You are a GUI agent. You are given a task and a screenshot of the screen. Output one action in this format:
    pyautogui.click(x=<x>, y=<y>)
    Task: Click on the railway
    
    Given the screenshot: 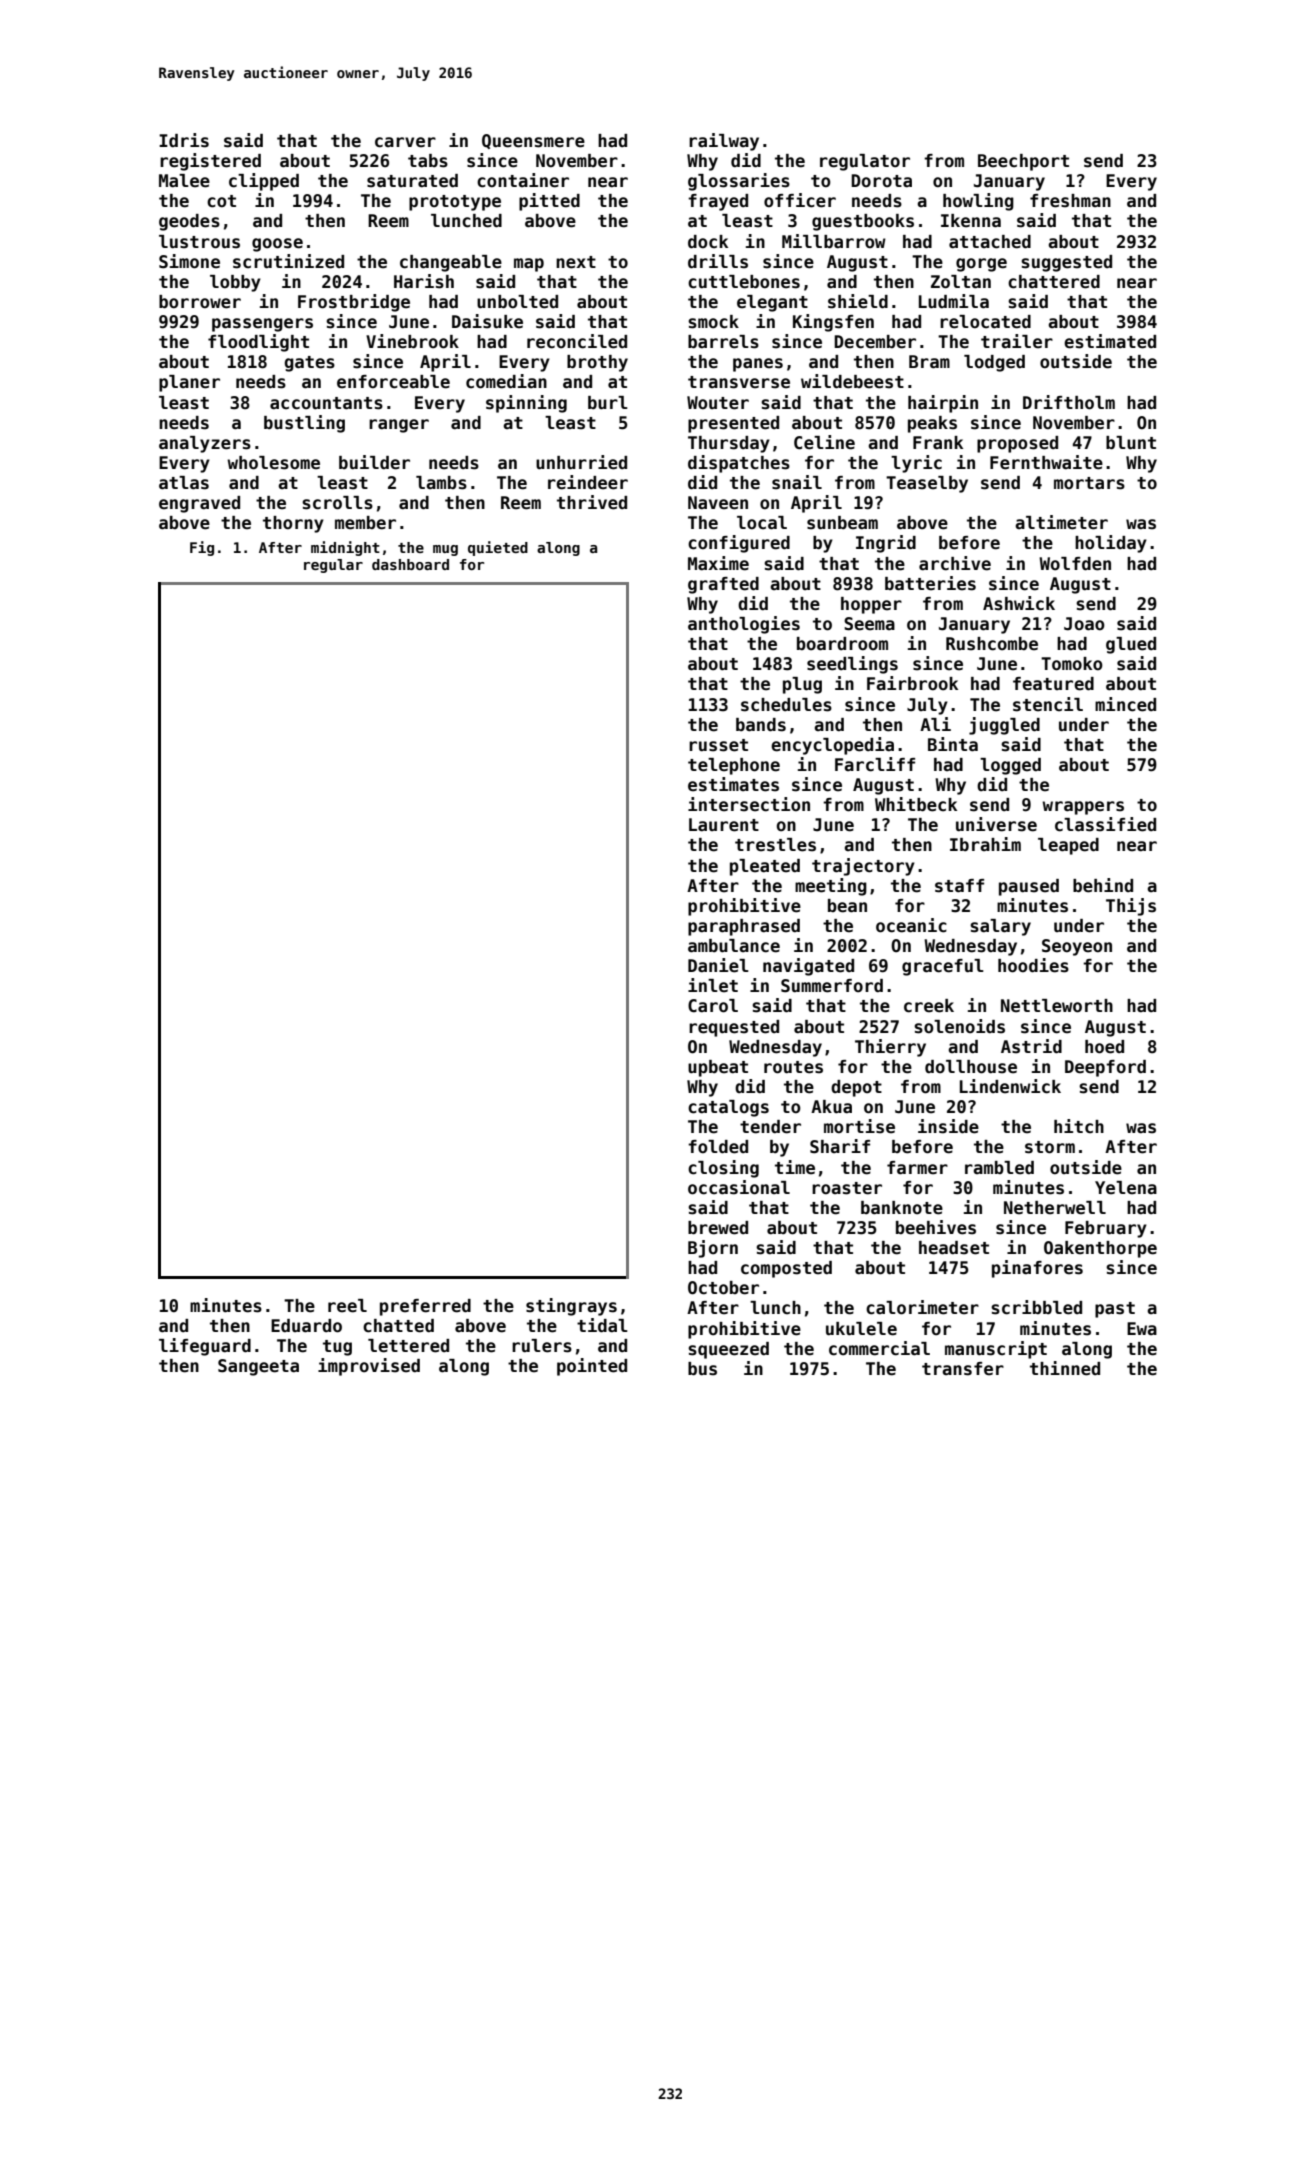 What is the action you would take?
    pyautogui.click(x=724, y=142)
